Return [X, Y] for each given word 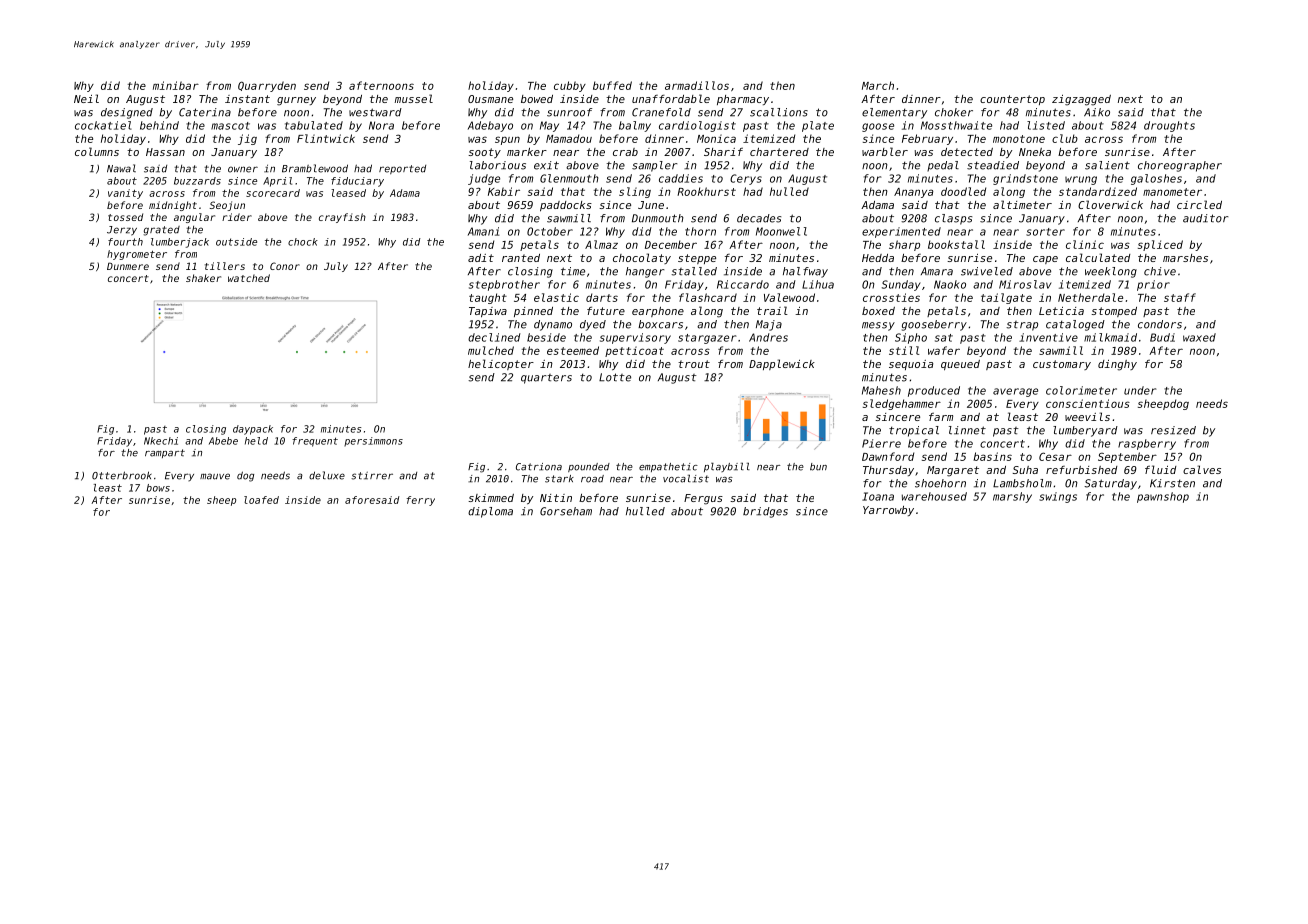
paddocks [566, 206]
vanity [125, 194]
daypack [253, 430]
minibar [176, 85]
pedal [943, 166]
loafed [261, 500]
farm [941, 416]
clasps [953, 219]
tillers [225, 266]
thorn [700, 231]
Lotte [615, 377]
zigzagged [1081, 100]
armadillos [697, 85]
